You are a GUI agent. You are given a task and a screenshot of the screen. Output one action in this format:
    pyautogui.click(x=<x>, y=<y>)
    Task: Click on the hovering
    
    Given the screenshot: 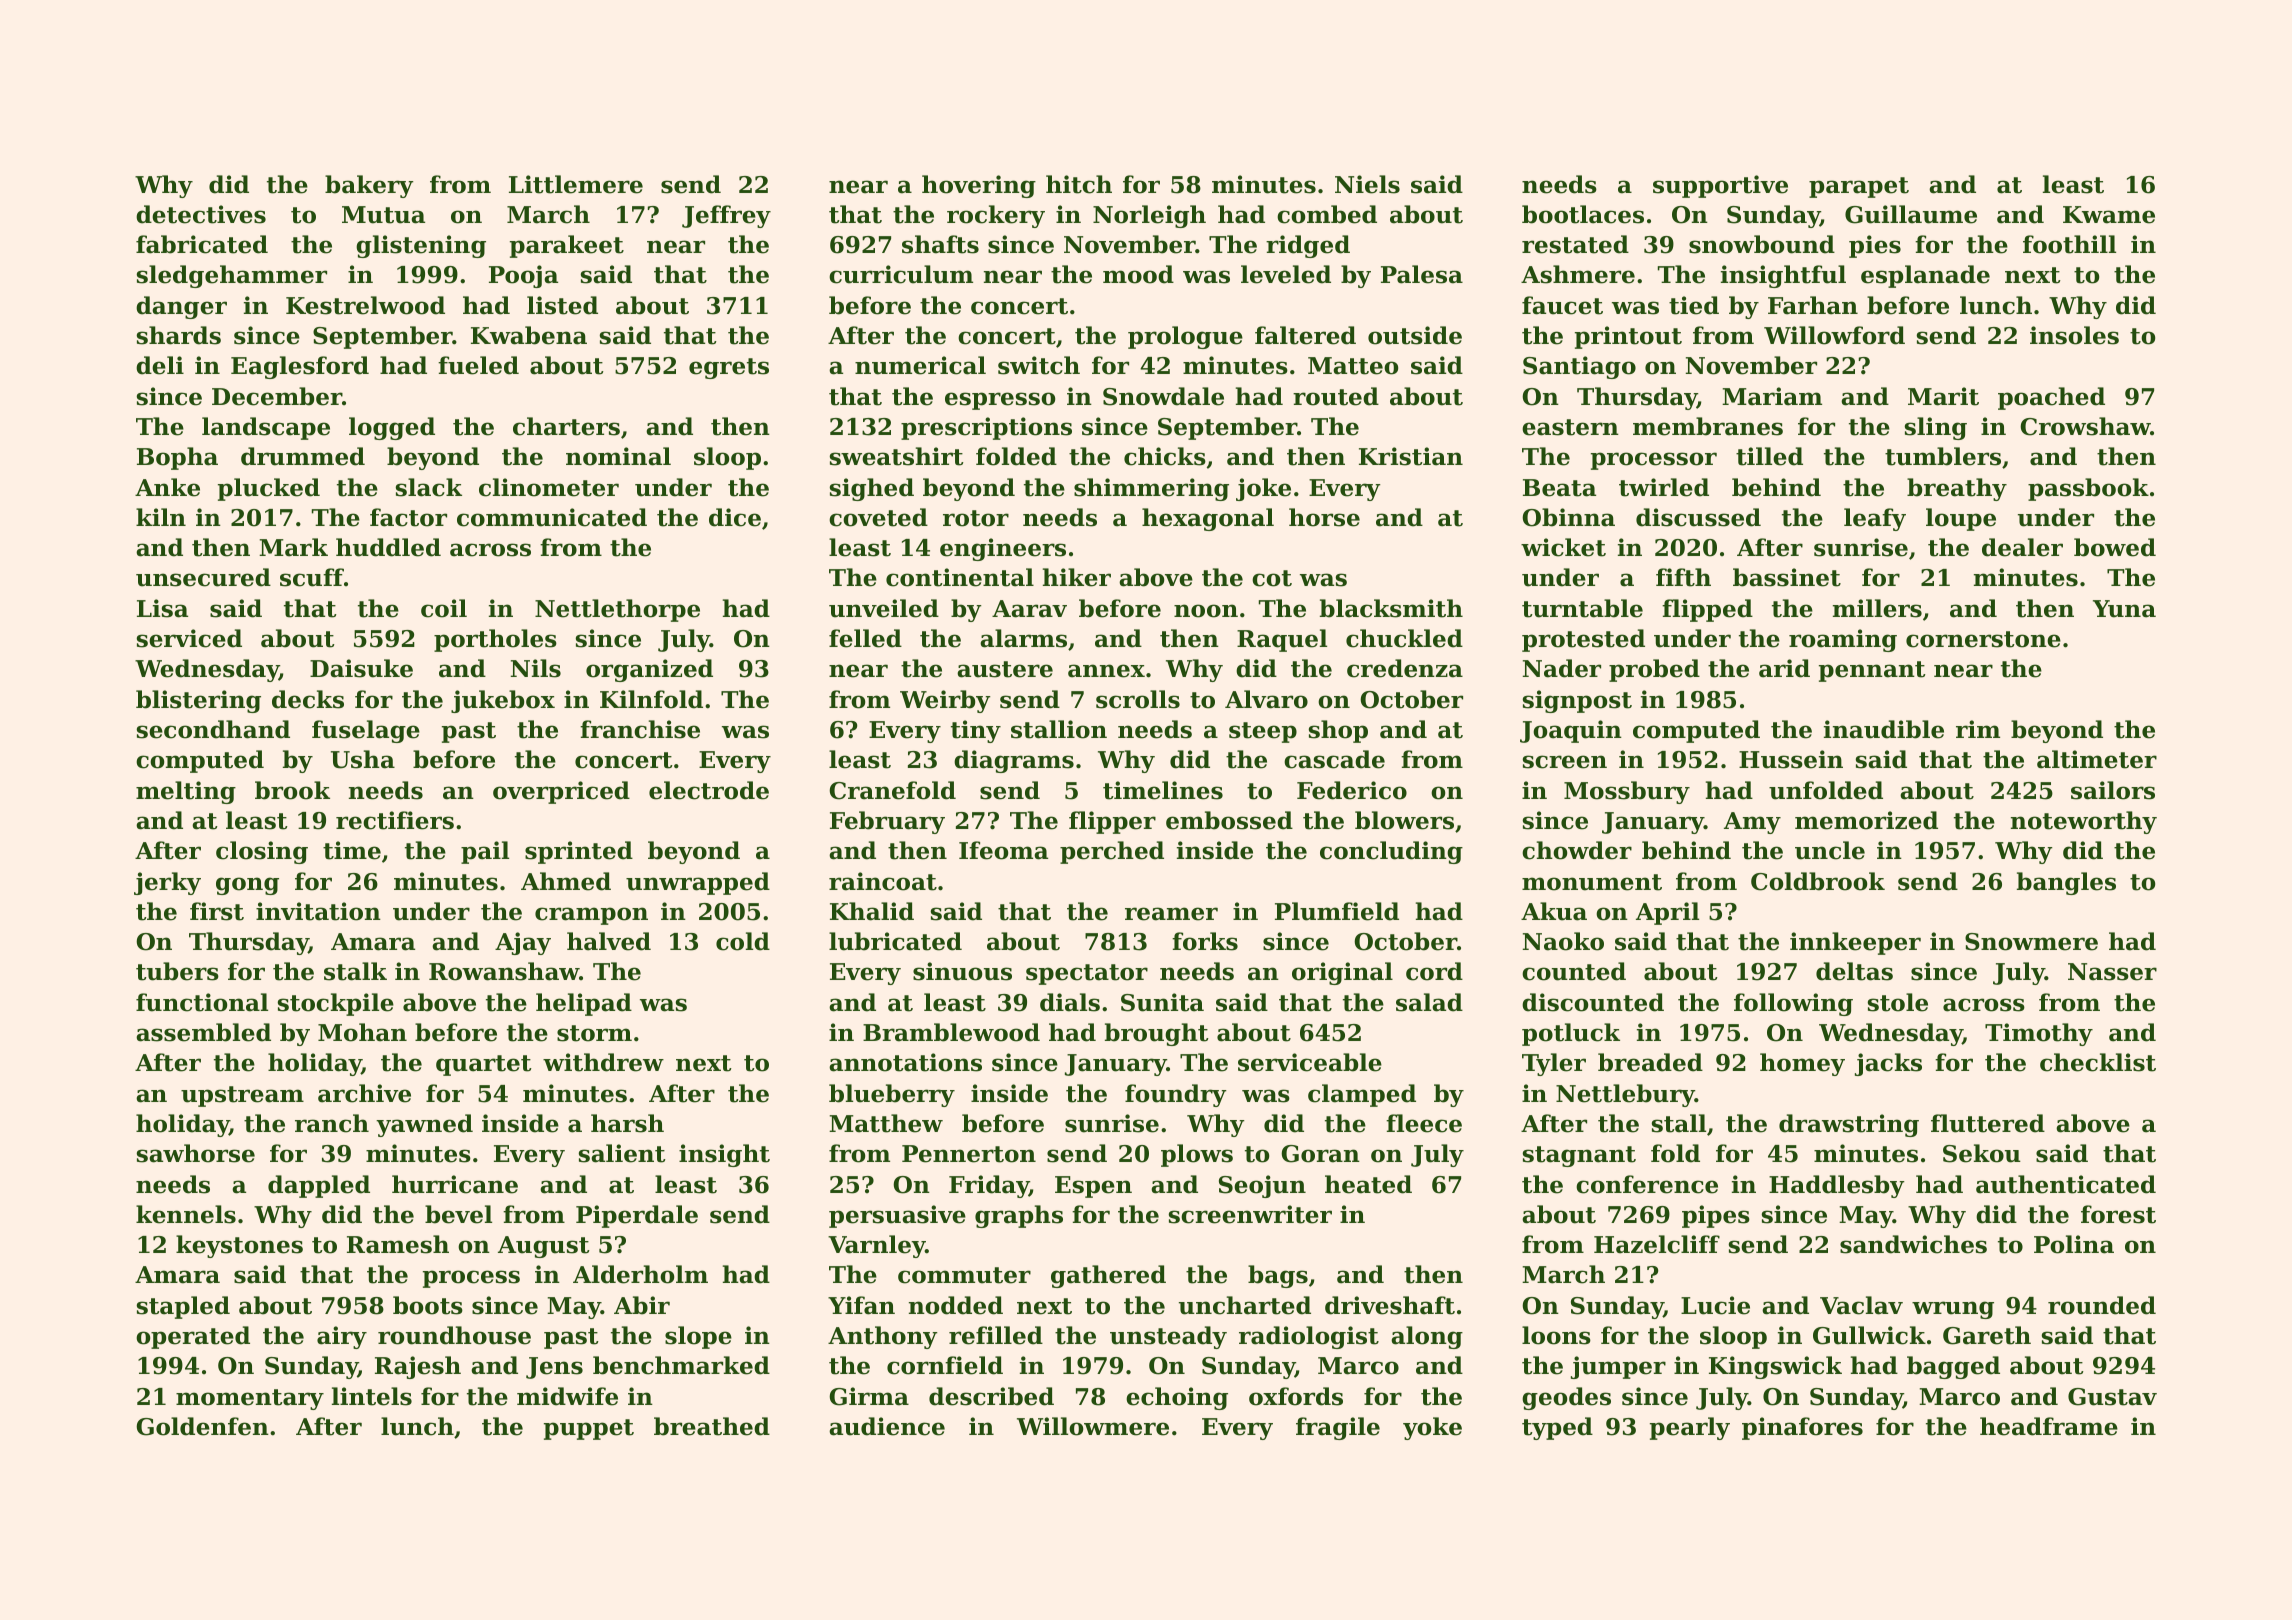 What is the action you would take?
    pyautogui.click(x=979, y=186)
